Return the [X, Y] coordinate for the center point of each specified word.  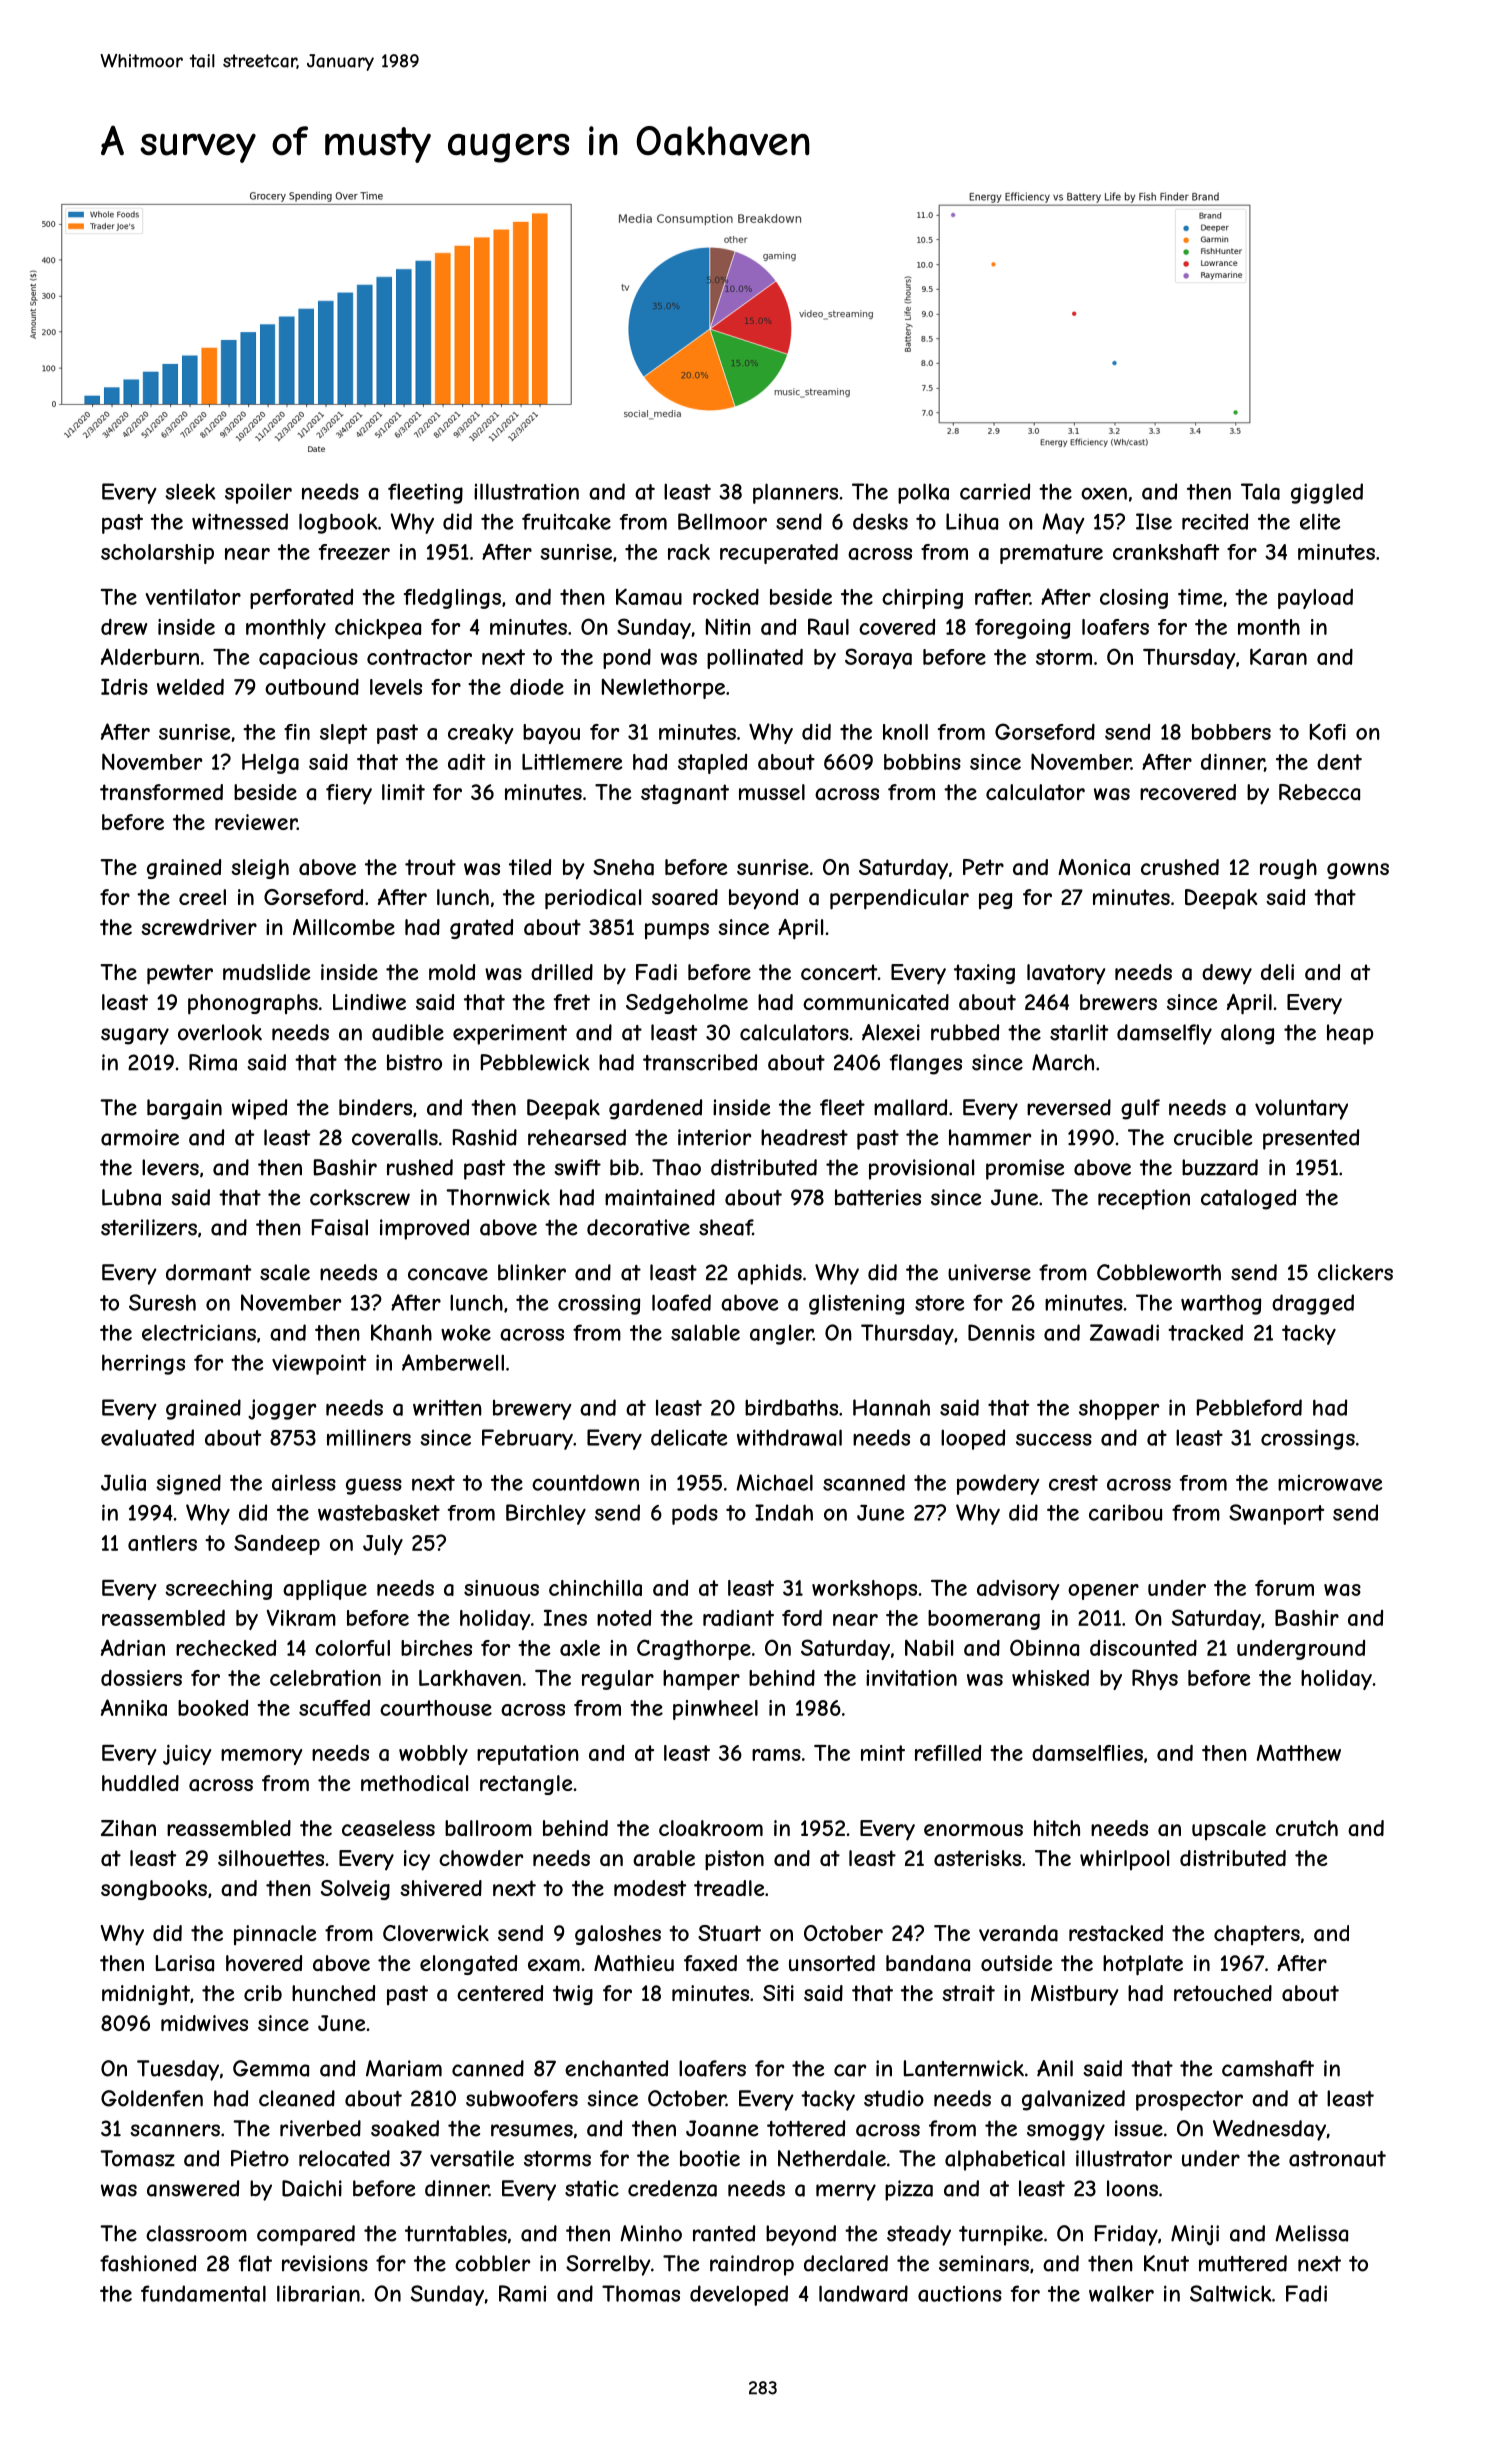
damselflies [1087, 1753]
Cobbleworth [1159, 1272]
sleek [190, 491]
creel [202, 897]
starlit [1079, 1032]
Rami [522, 2293]
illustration [526, 491]
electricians [199, 1332]
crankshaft [1166, 552]
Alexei [891, 1032]
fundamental [203, 2293]
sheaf [726, 1227]
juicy [187, 1754]
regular [618, 1680]
